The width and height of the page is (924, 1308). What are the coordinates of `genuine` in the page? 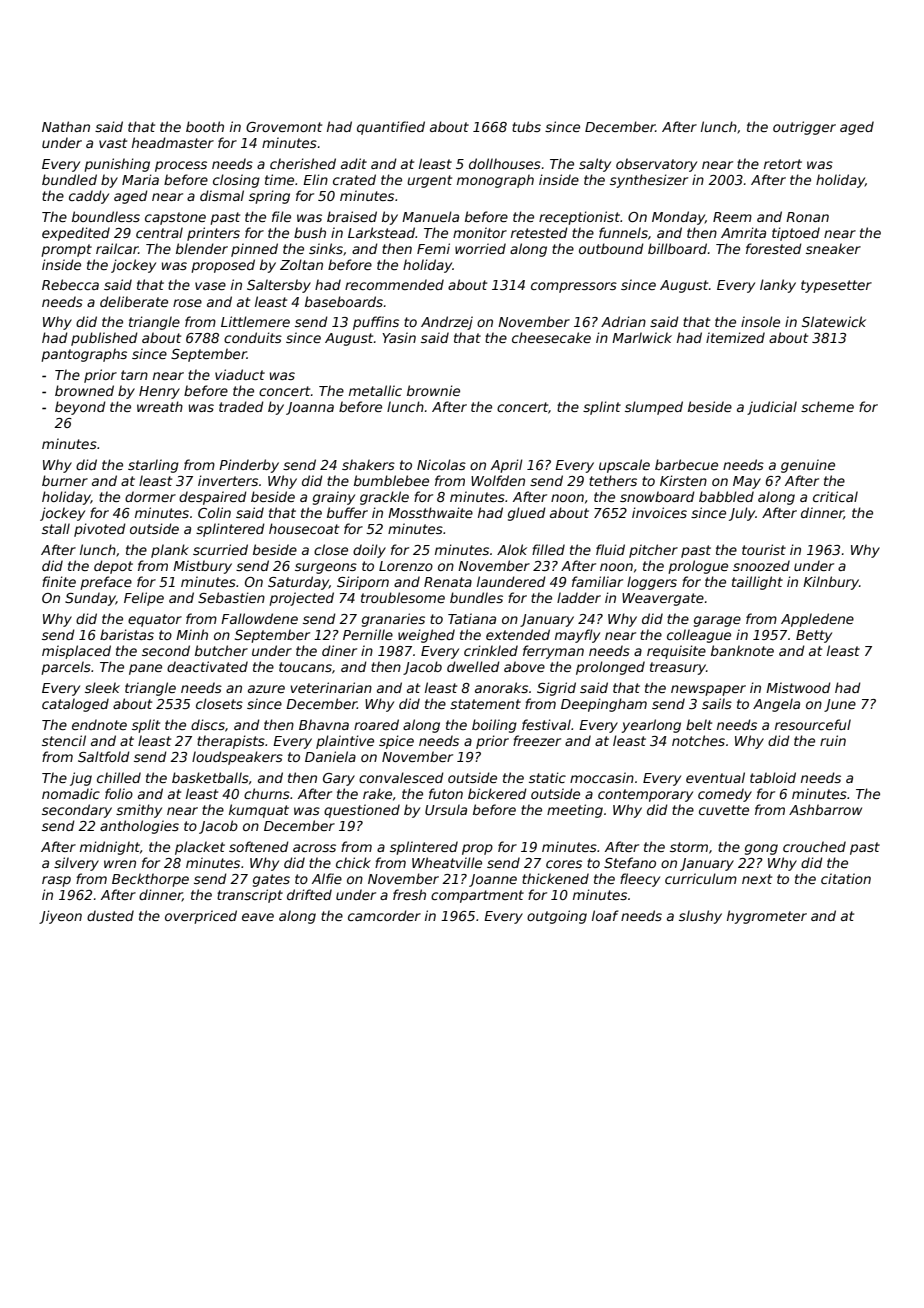 It's located at (808, 466).
